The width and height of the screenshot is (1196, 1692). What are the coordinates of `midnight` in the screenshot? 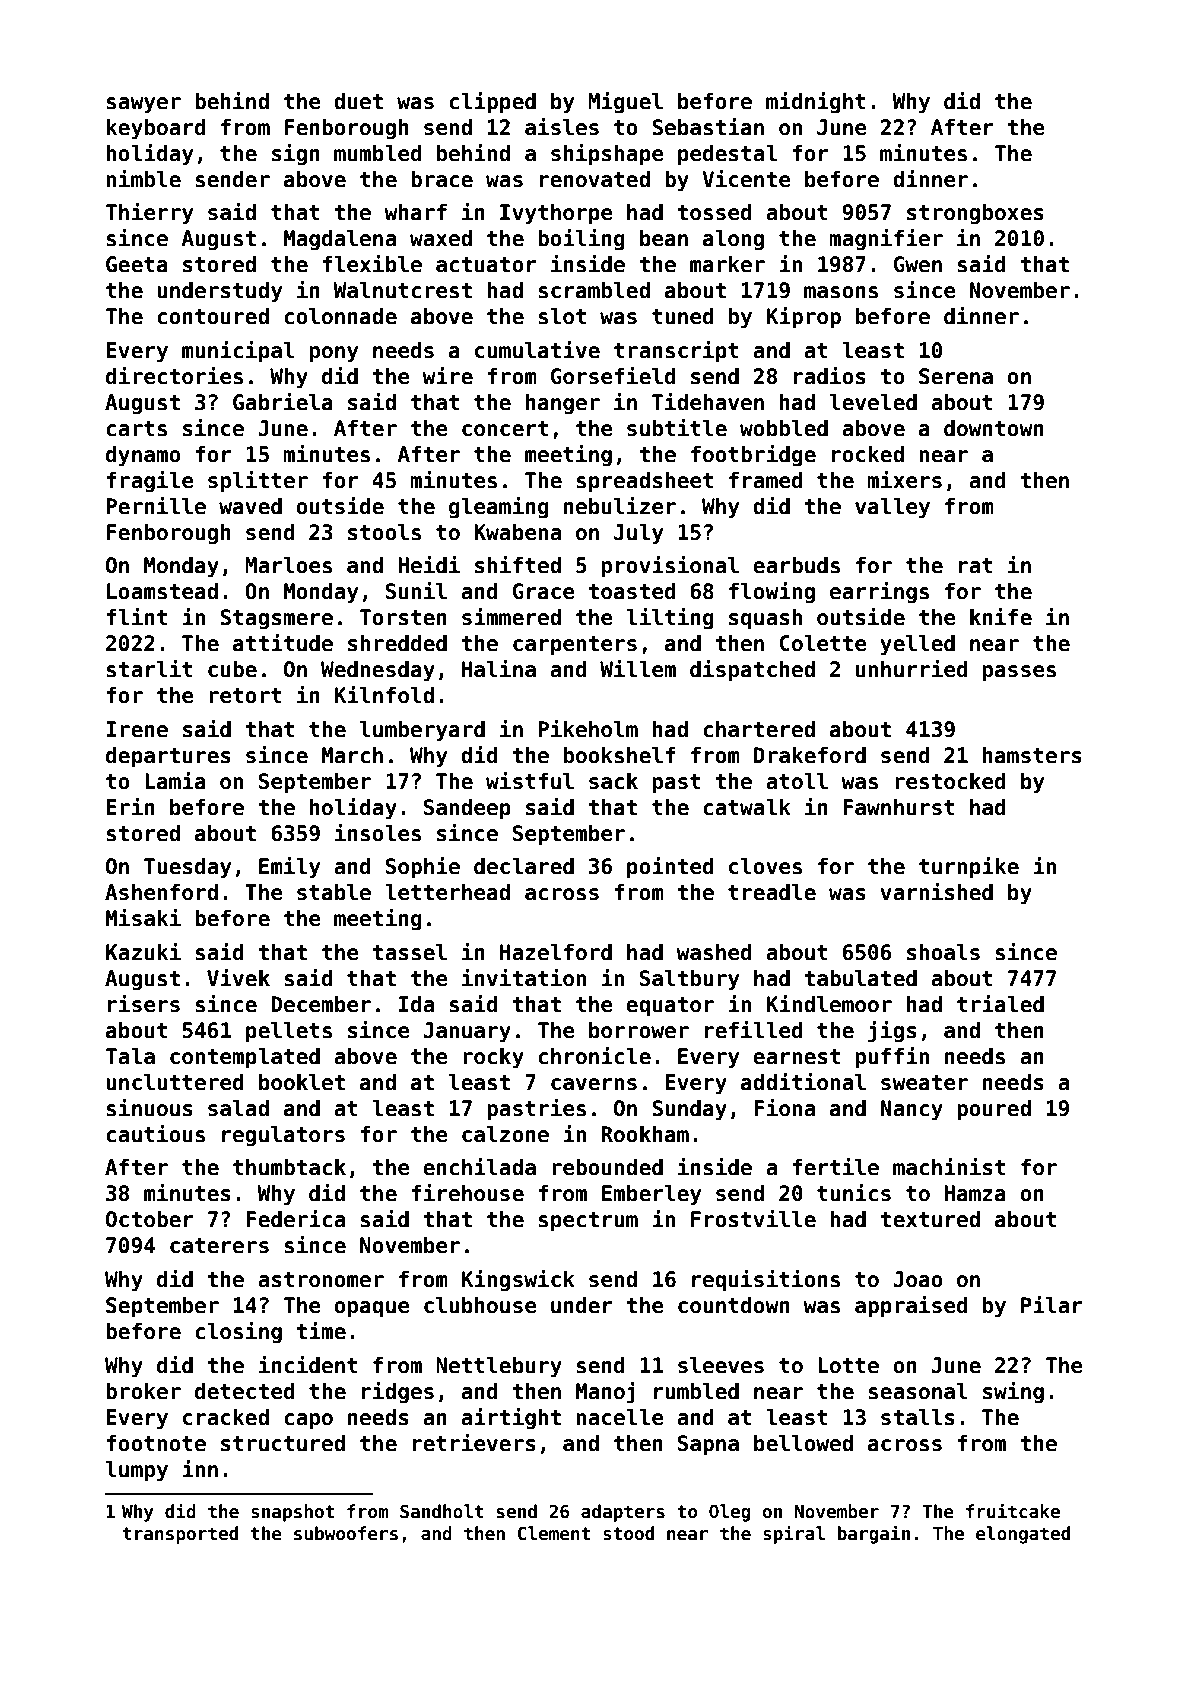 It's located at (816, 103).
